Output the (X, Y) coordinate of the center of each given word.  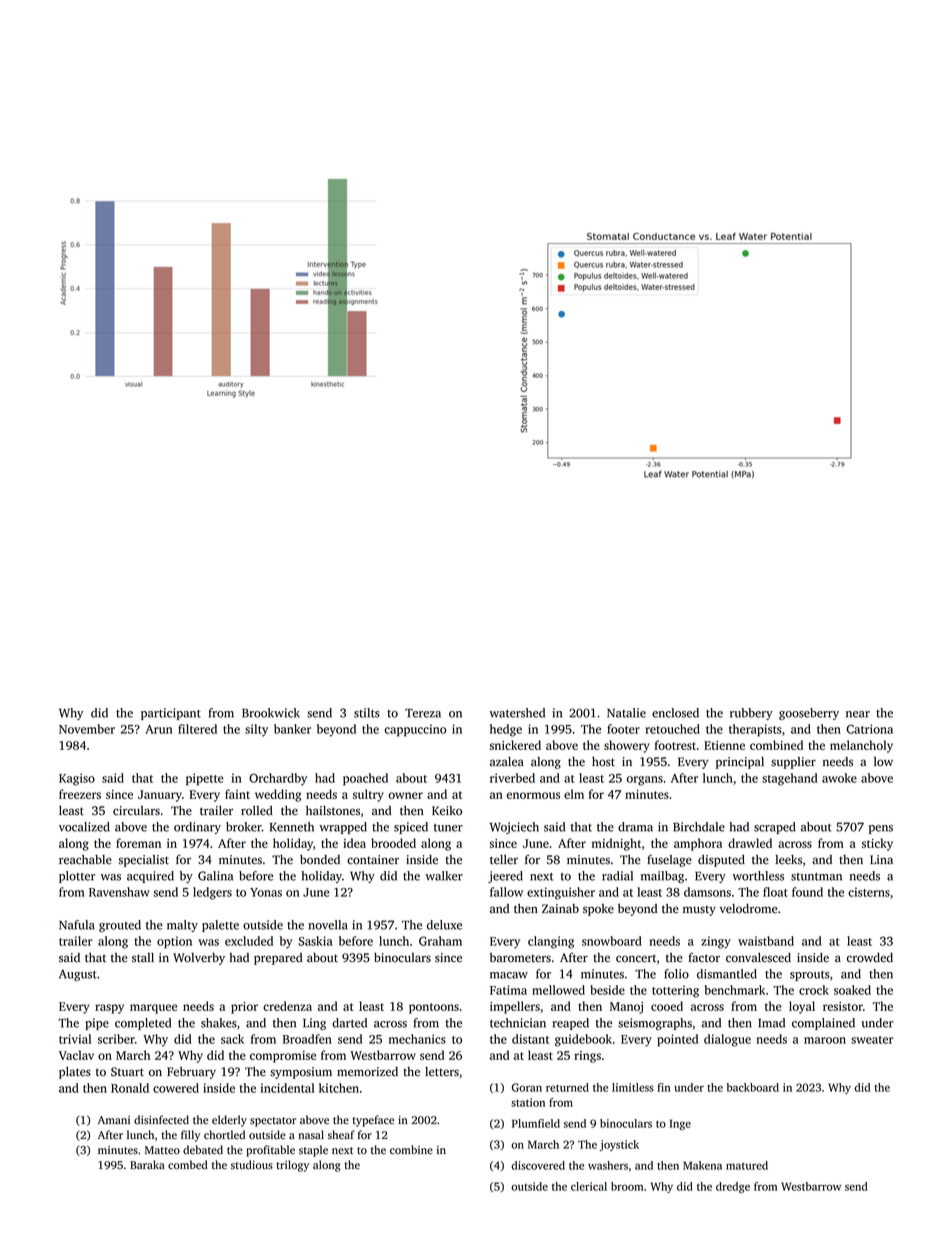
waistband (766, 941)
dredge (733, 1187)
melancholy (861, 746)
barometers (520, 958)
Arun (158, 729)
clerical (589, 1186)
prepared (278, 959)
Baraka (147, 1164)
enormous (533, 795)
